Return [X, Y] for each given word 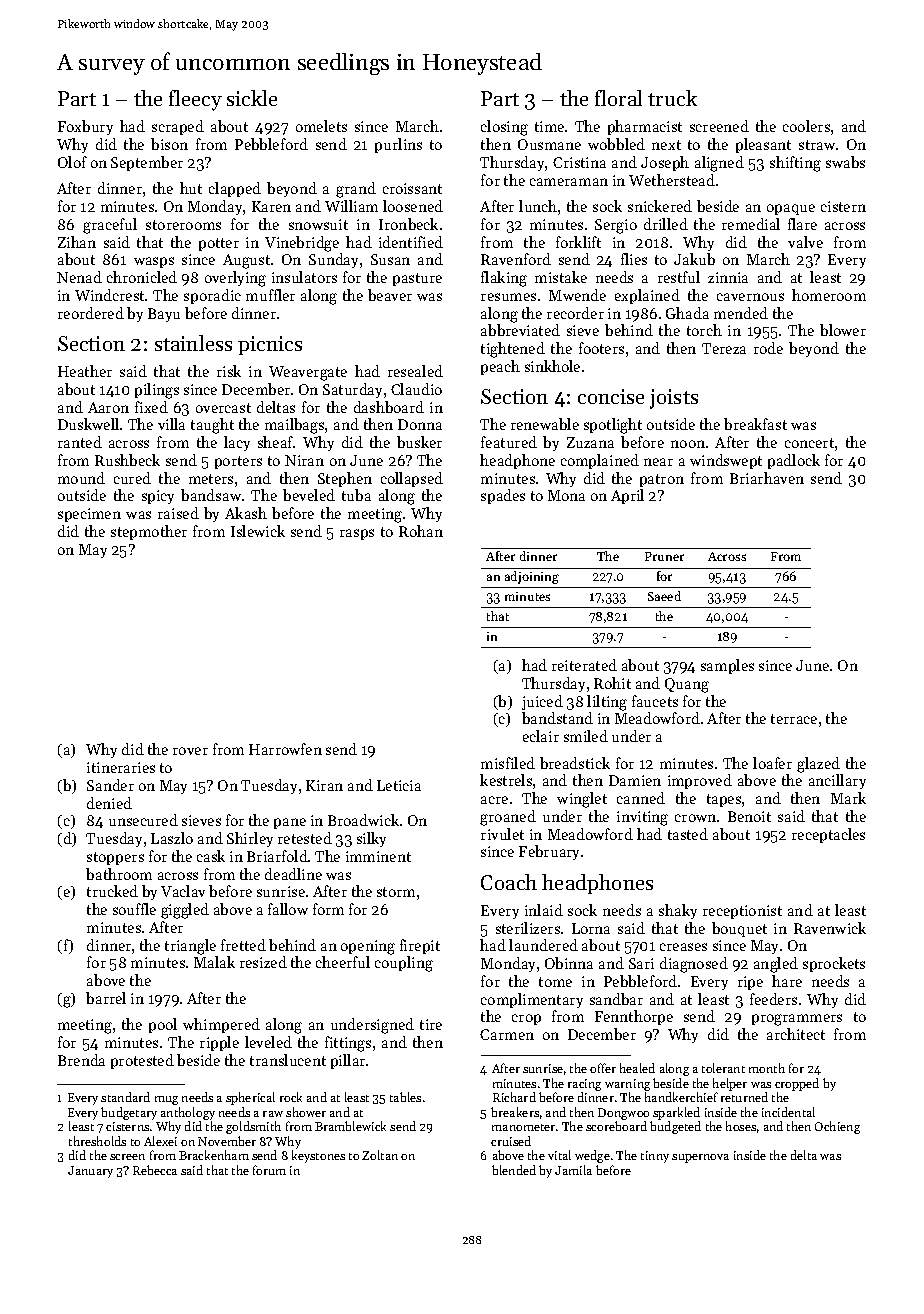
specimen [89, 515]
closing [504, 128]
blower [843, 330]
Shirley [250, 839]
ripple [219, 1043]
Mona [566, 495]
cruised [511, 1141]
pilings [157, 391]
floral [618, 98]
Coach [509, 882]
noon [688, 444]
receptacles [828, 835]
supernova [700, 1158]
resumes [508, 297]
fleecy [195, 100]
